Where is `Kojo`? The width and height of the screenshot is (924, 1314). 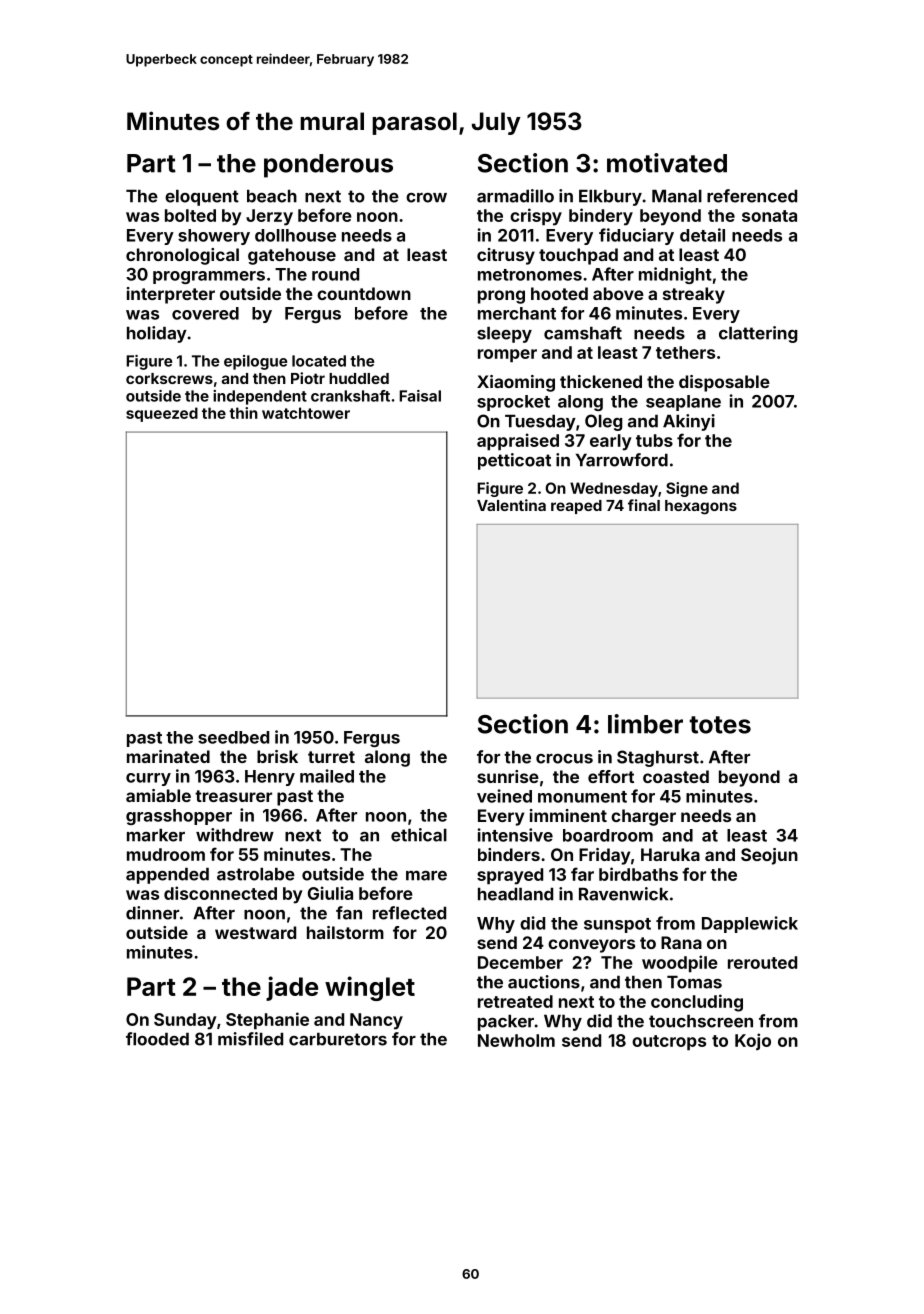 Kojo is located at coordinates (753, 1041).
